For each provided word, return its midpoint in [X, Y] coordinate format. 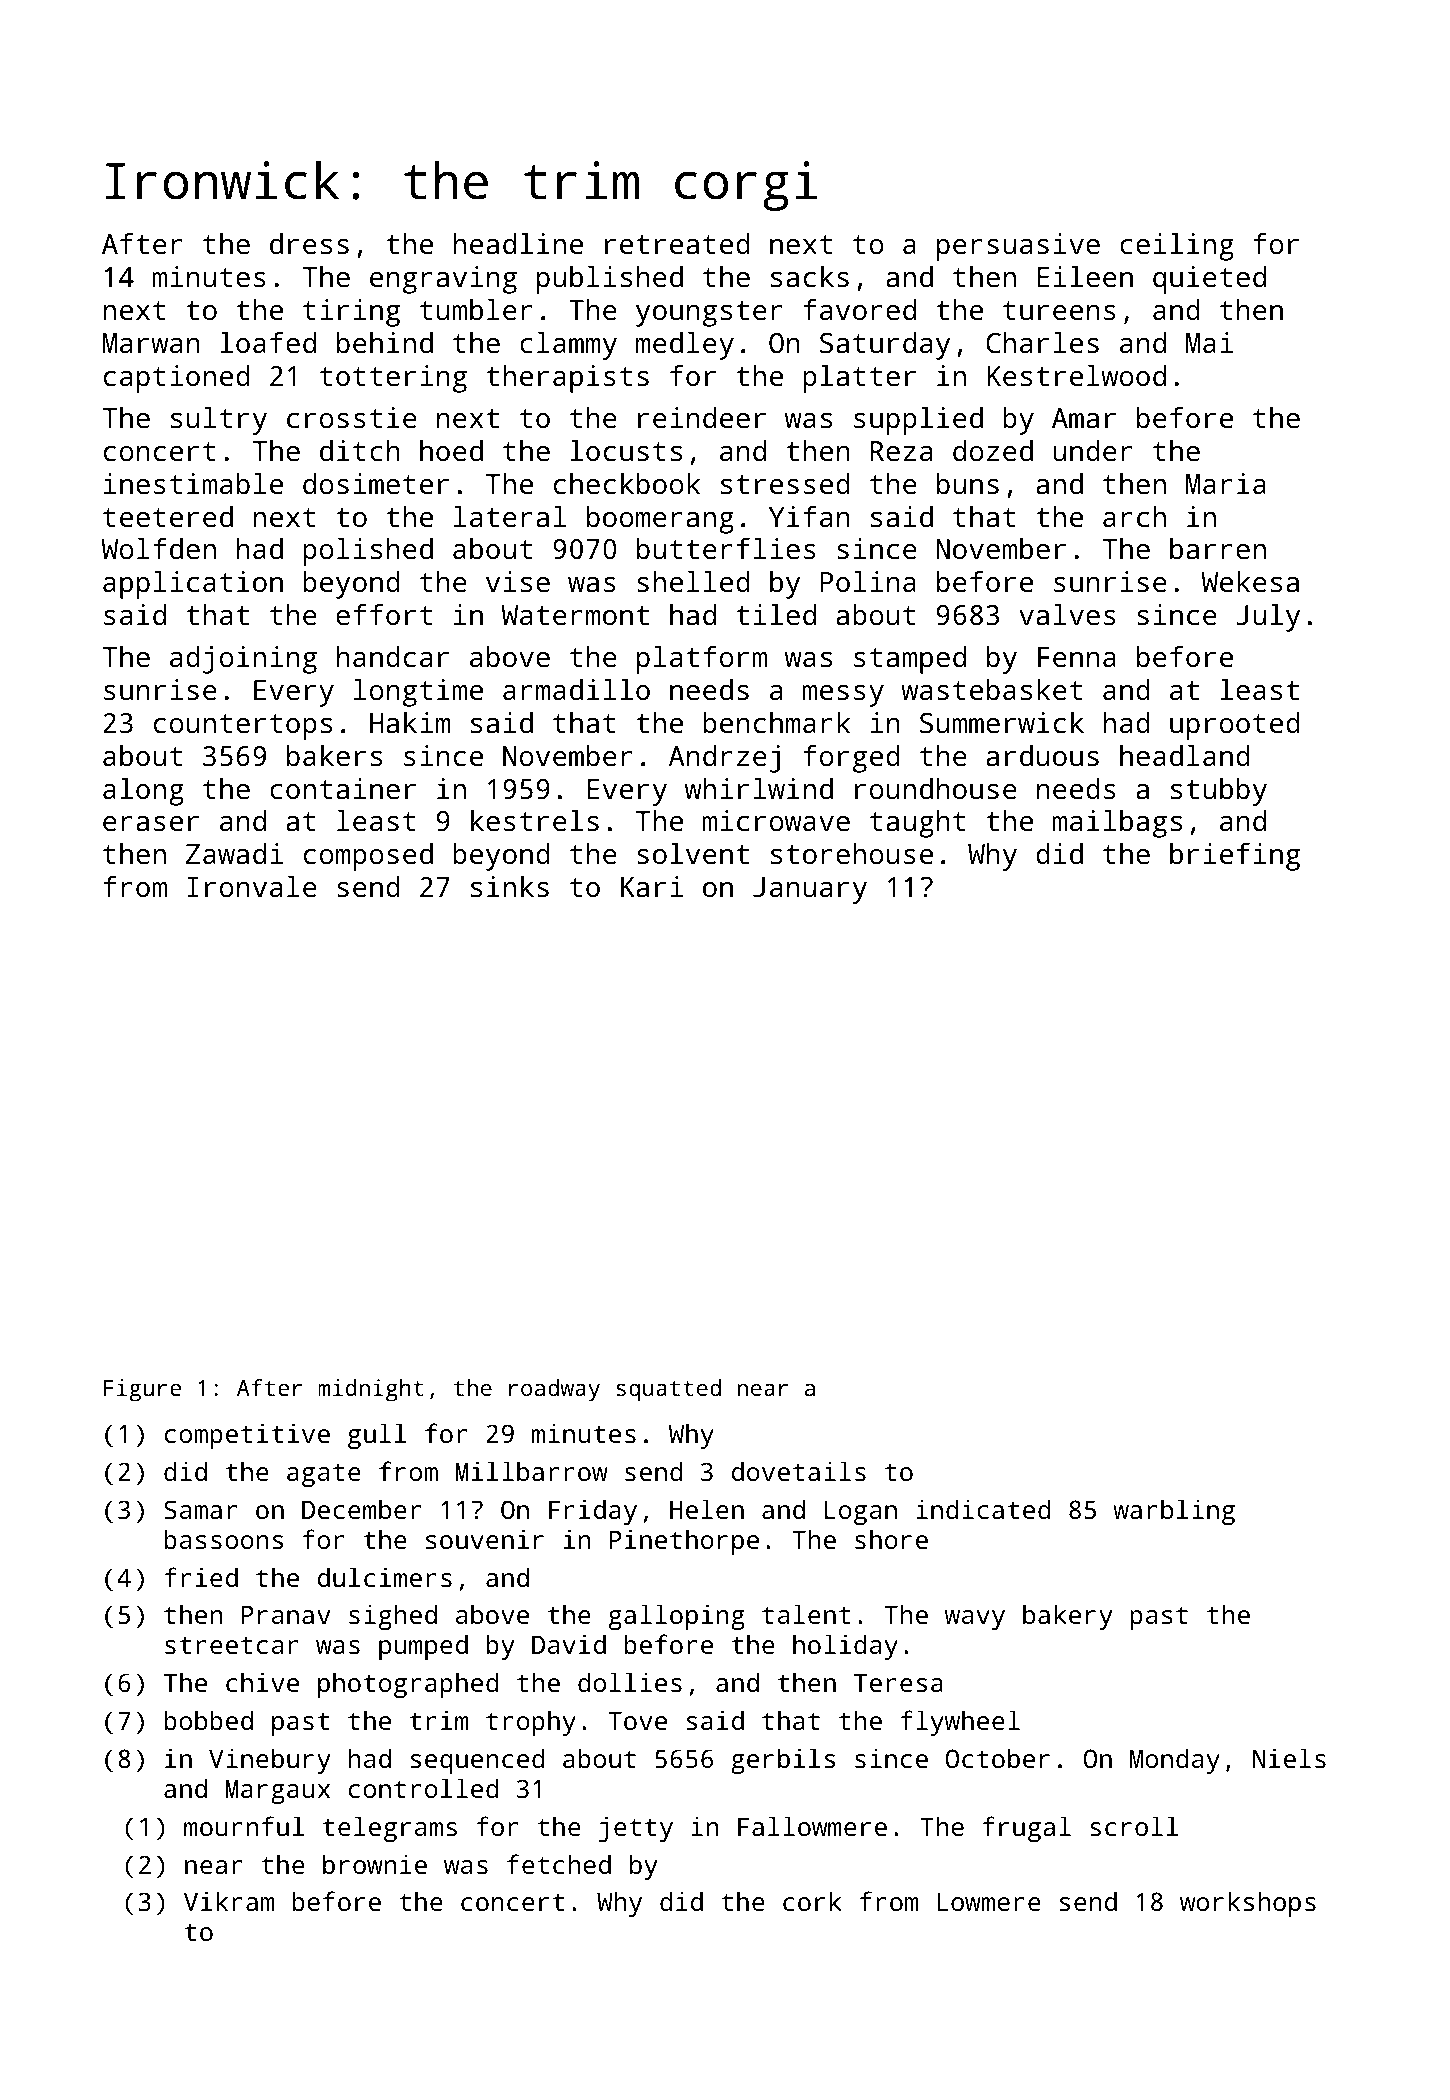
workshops [1248, 1904]
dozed [993, 451]
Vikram [229, 1901]
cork [812, 1901]
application [193, 585]
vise [518, 582]
